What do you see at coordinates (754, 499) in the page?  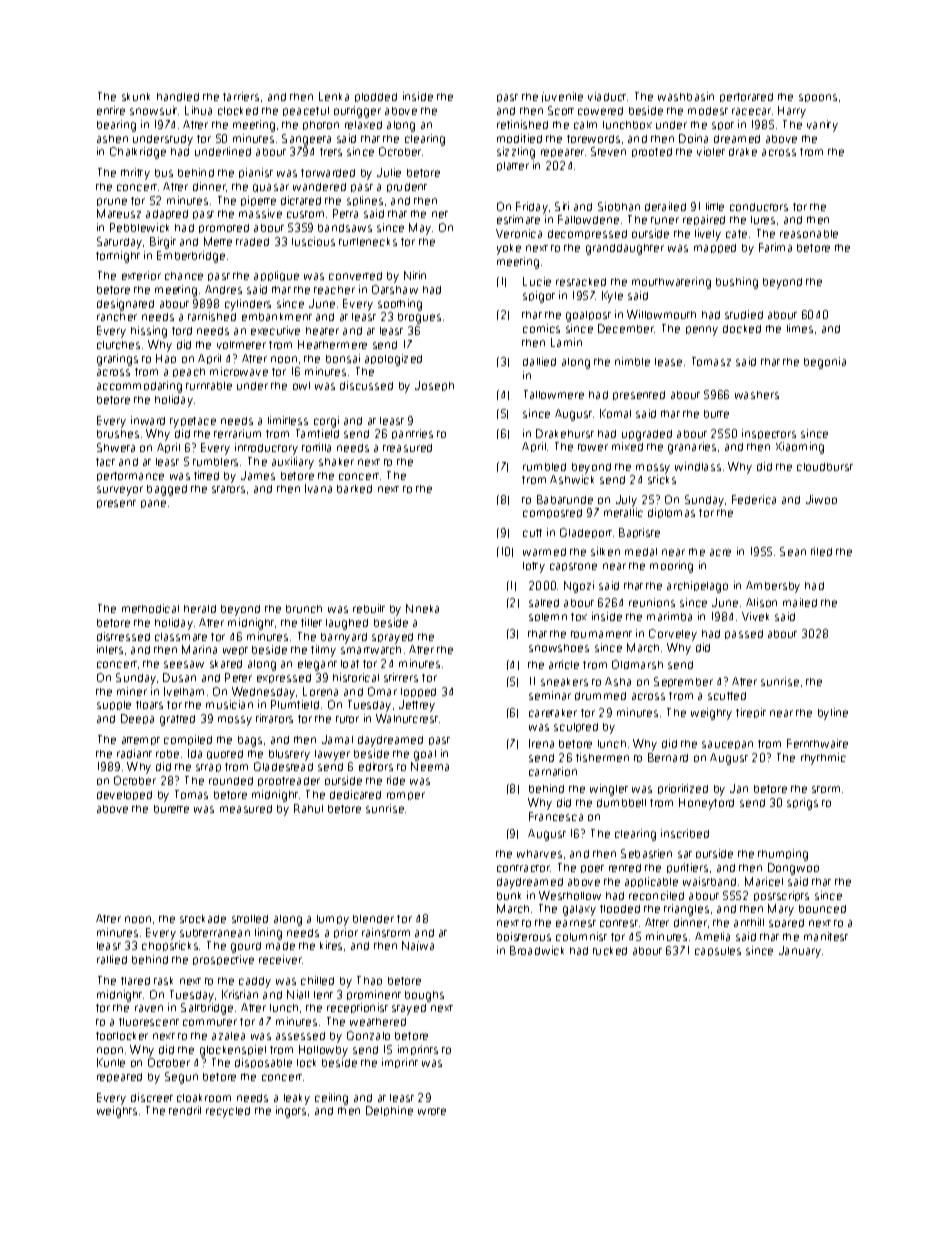 I see `Federica` at bounding box center [754, 499].
